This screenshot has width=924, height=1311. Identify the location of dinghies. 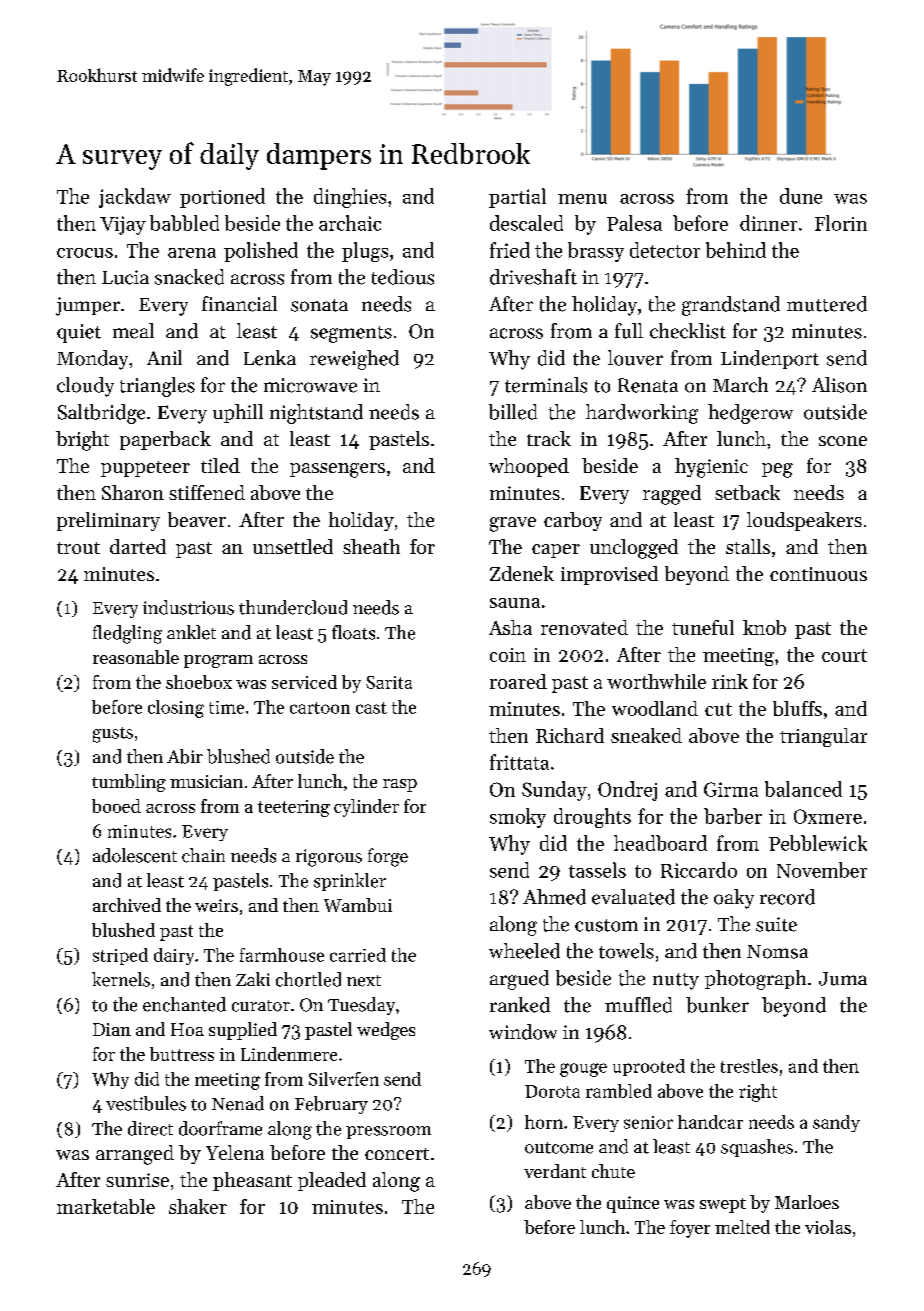
(350, 198).
